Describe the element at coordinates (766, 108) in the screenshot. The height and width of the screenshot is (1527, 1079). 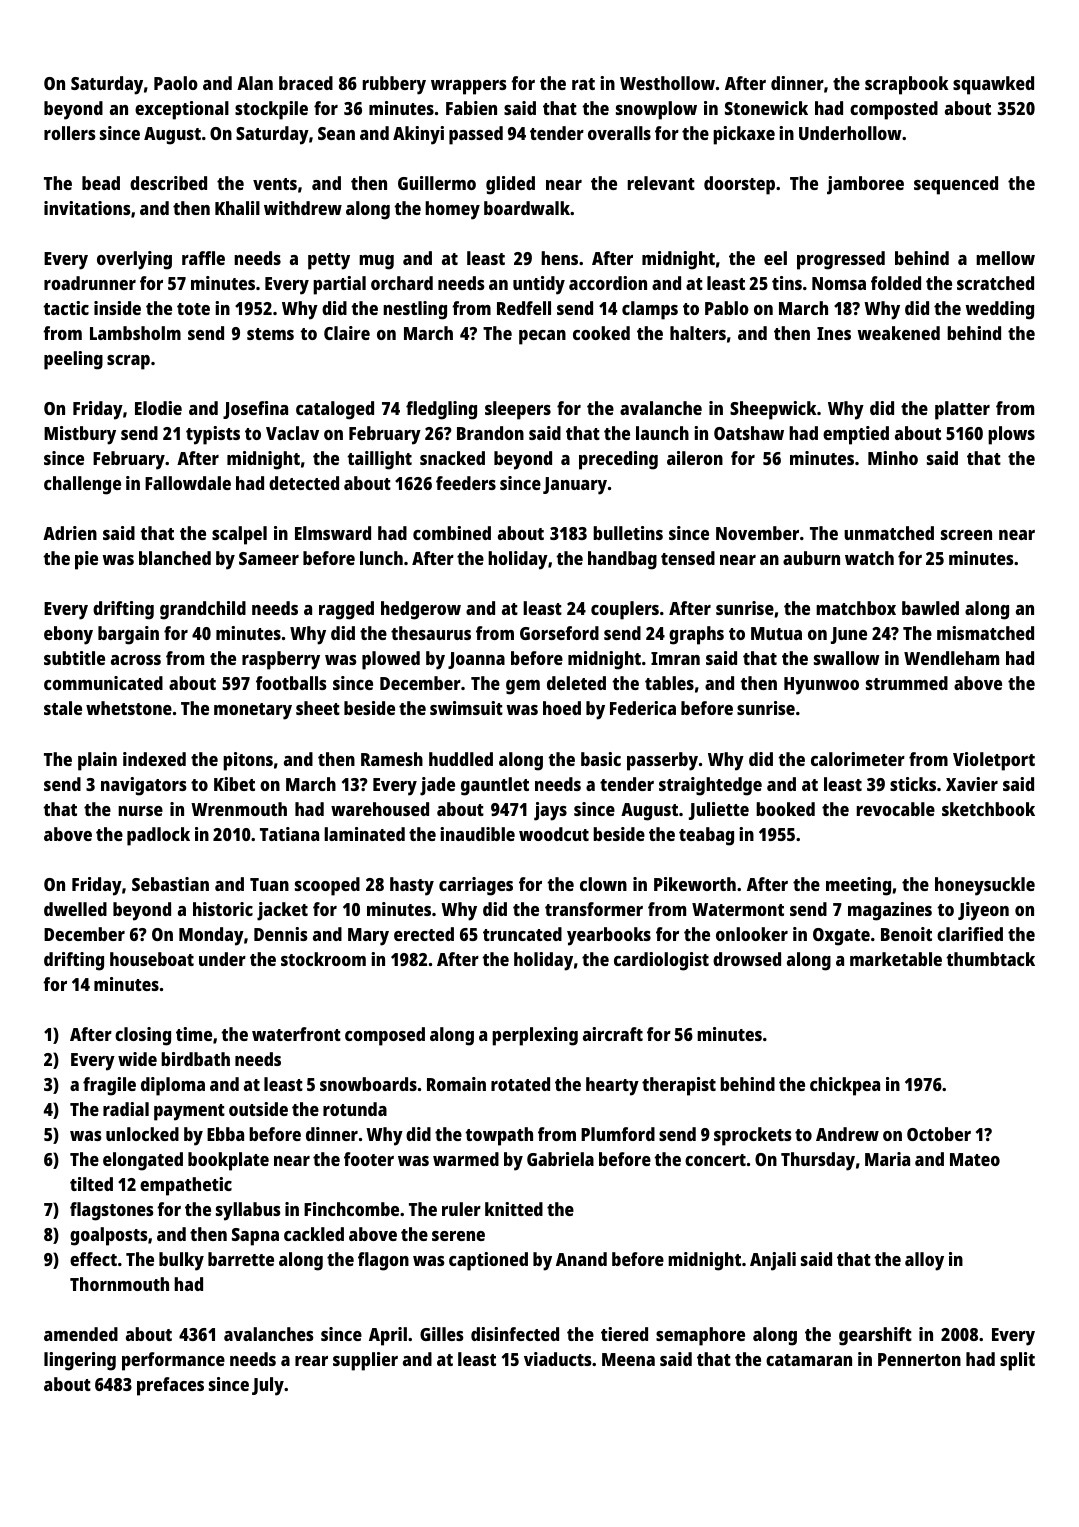
I see `Stonewick` at that location.
